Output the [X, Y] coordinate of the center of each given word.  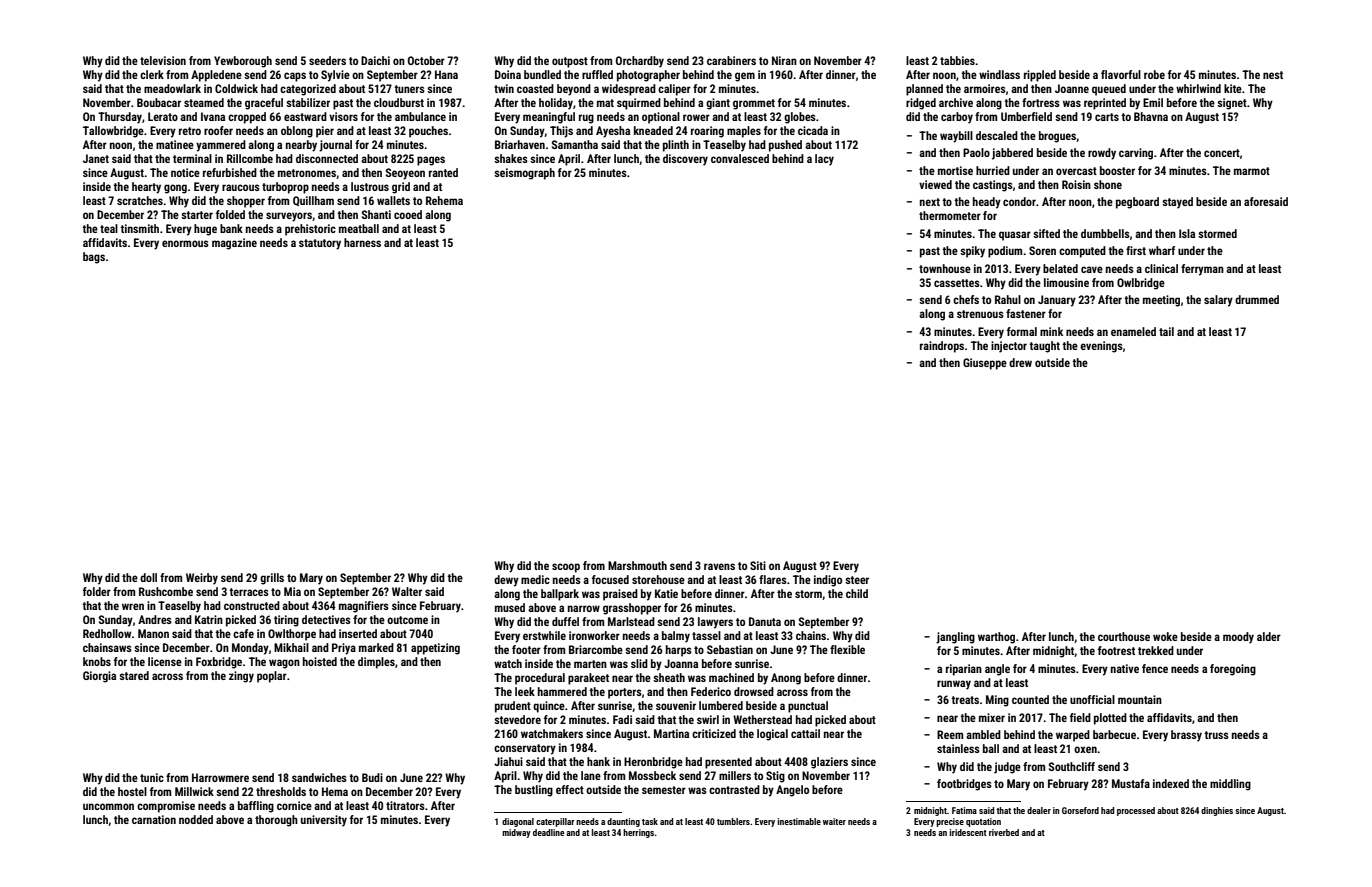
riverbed [1004, 832]
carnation [154, 819]
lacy [824, 160]
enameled [1133, 331]
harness [362, 242]
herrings [638, 833]
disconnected [327, 158]
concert [1222, 153]
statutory [320, 244]
